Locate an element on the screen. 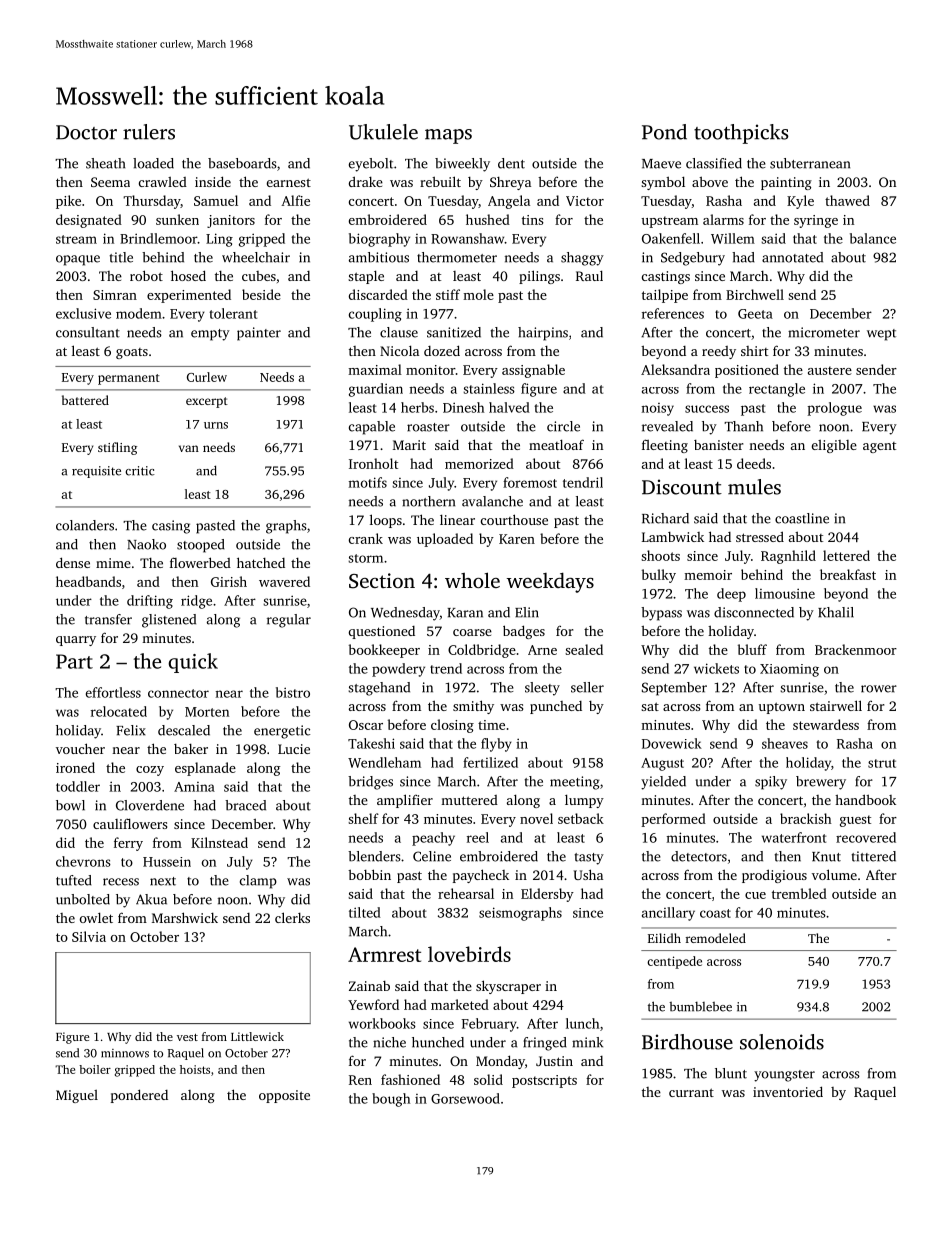 This screenshot has width=952, height=1233. toothpicks is located at coordinates (741, 134).
